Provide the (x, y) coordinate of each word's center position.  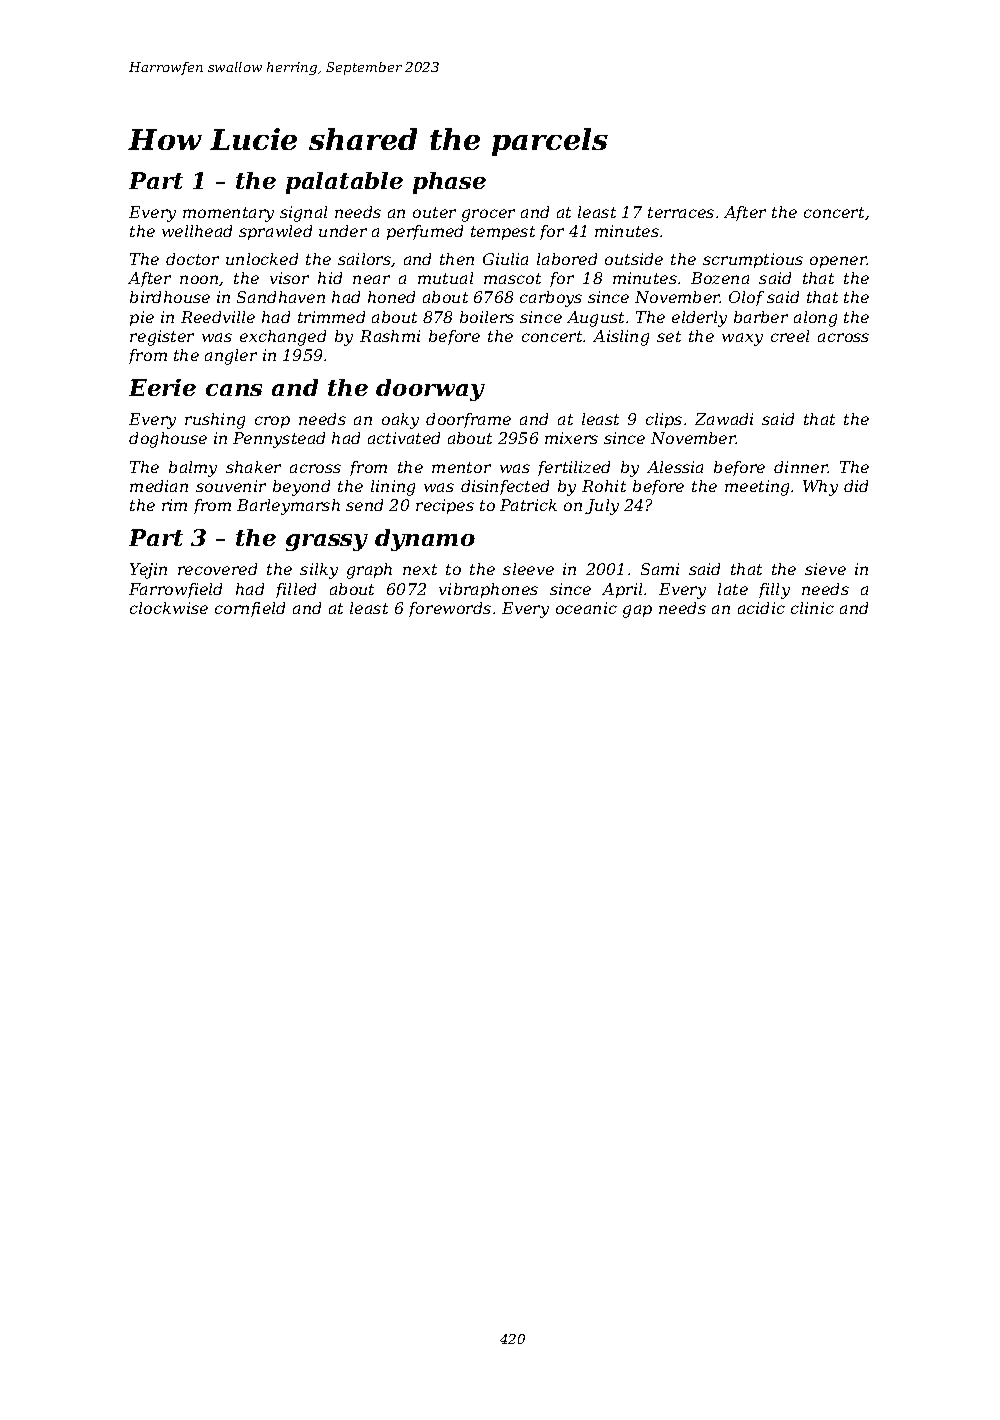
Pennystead (279, 440)
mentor (461, 467)
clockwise (169, 608)
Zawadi (724, 419)
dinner (801, 467)
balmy (193, 469)
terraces (681, 212)
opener (838, 262)
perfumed (425, 232)
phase (449, 183)
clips (664, 420)
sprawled (275, 232)
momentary (228, 214)
